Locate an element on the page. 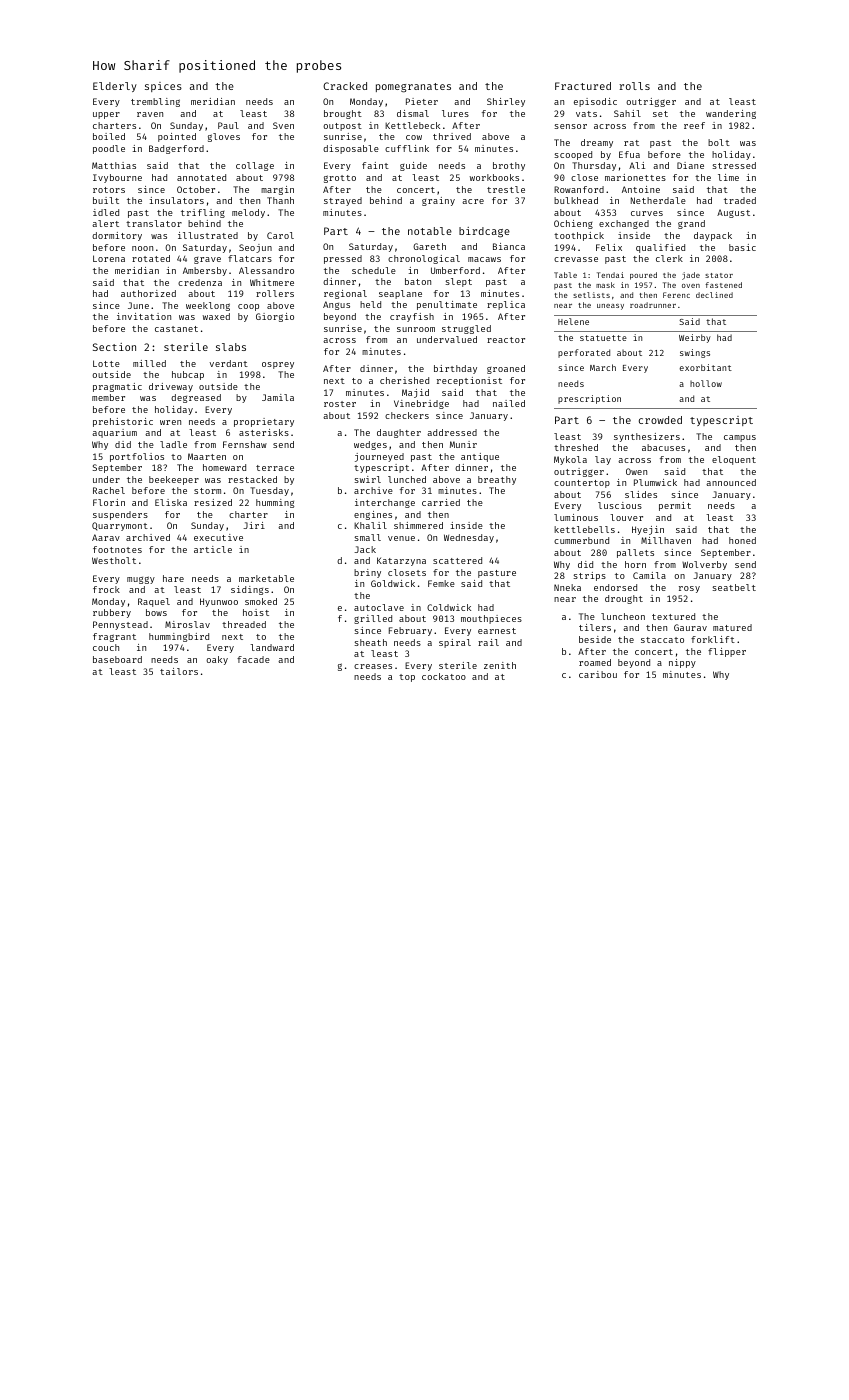 The height and width of the page is (1400, 849). pomegranates is located at coordinates (413, 88).
